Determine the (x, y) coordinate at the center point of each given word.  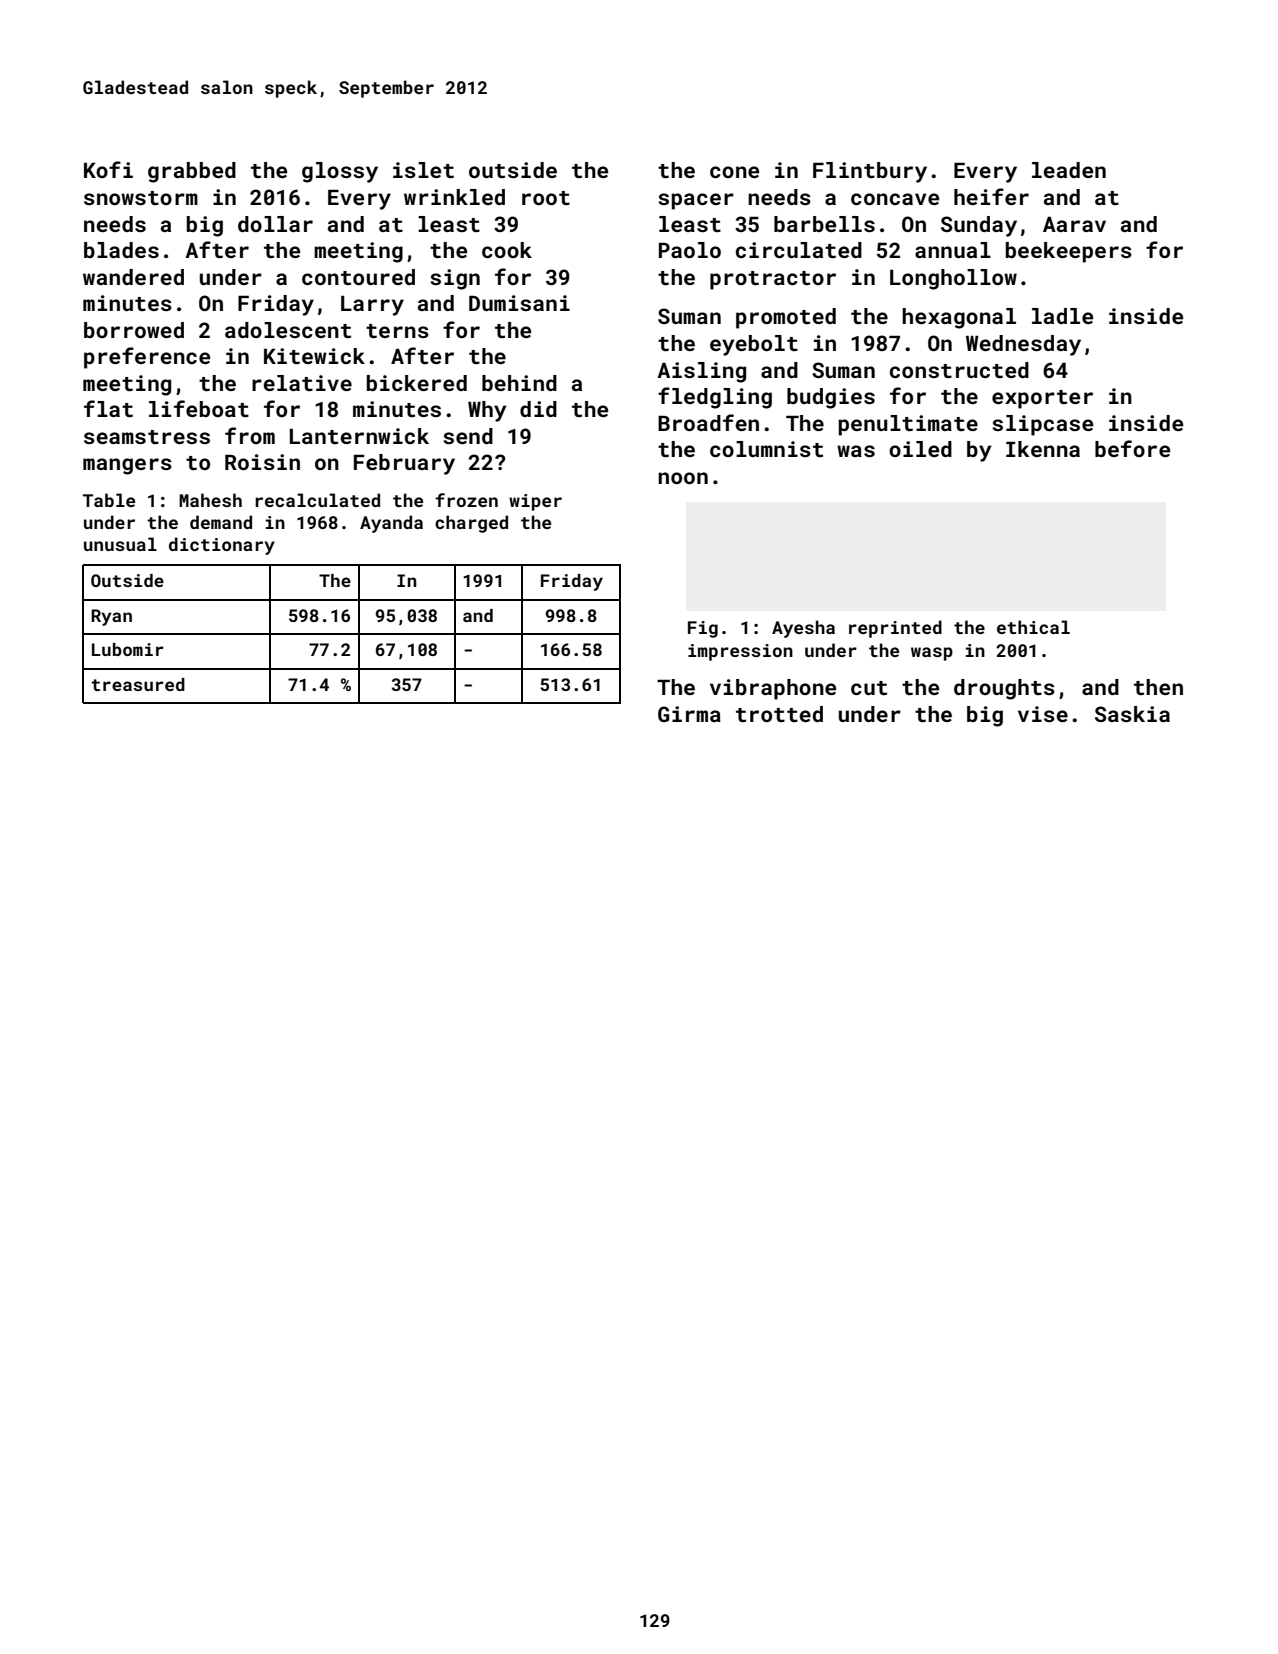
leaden (1069, 170)
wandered (133, 277)
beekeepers (1069, 252)
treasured (138, 684)
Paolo (690, 250)
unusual (120, 544)
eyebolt (754, 345)
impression (740, 652)
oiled (920, 449)
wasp (932, 654)
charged (471, 524)
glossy (340, 172)
